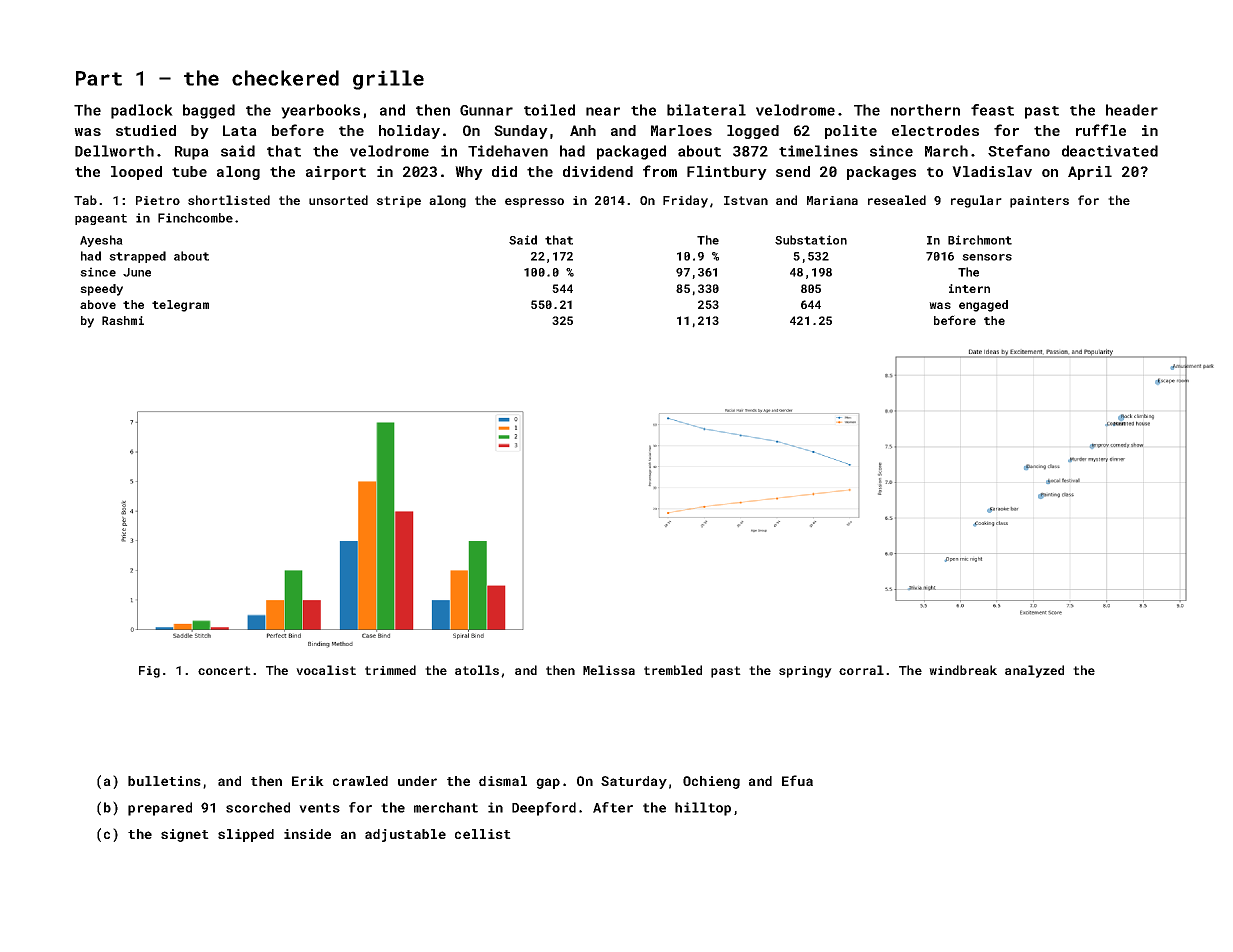 The image size is (1233, 952). Describe the element at coordinates (1034, 671) in the screenshot. I see `analyzed` at that location.
